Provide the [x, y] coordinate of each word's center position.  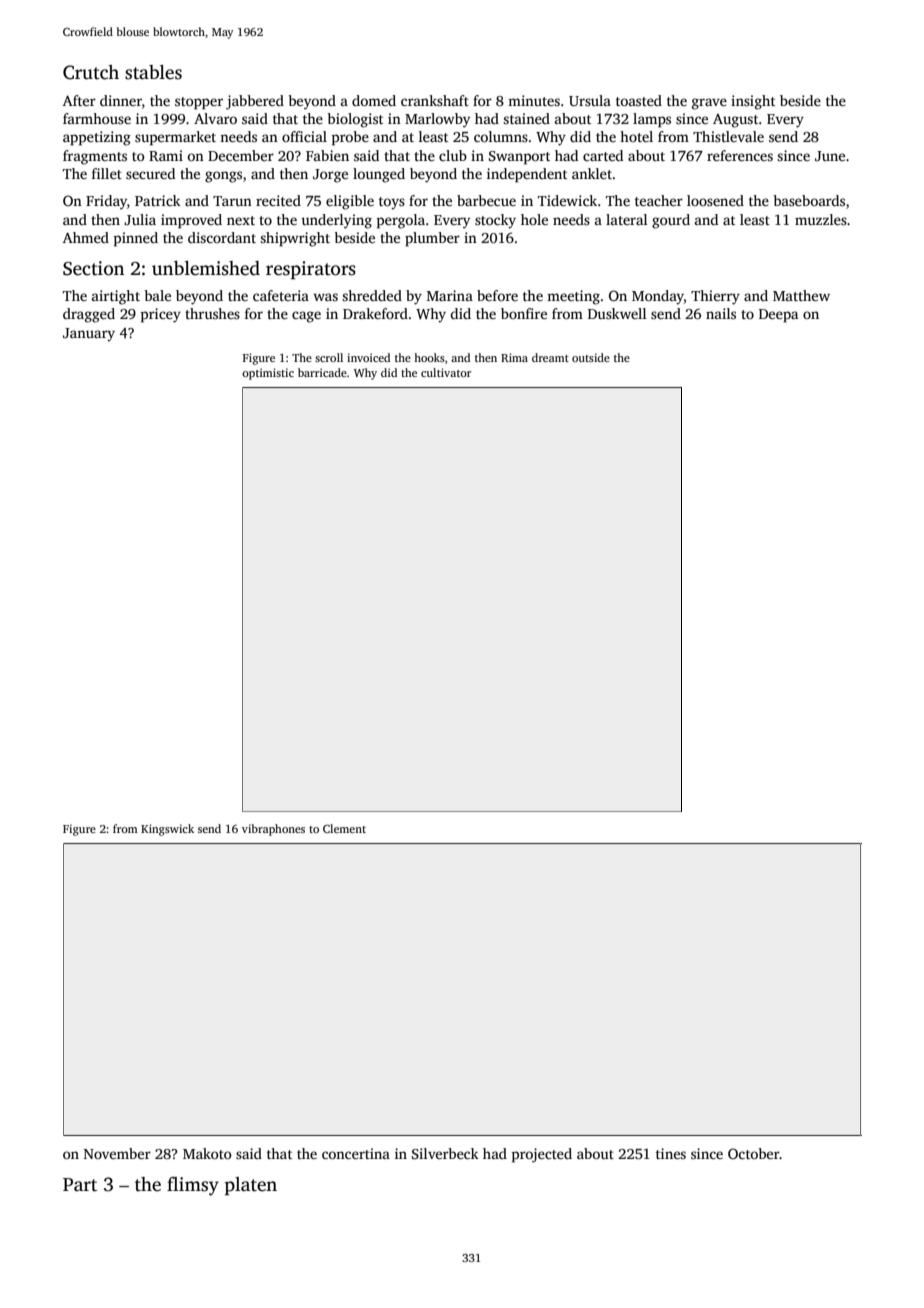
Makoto [207, 1153]
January [89, 335]
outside [591, 357]
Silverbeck [445, 1153]
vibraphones [273, 830]
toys [392, 203]
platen [251, 1186]
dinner [121, 100]
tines [671, 1153]
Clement [344, 828]
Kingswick [167, 830]
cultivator [446, 372]
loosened [715, 200]
